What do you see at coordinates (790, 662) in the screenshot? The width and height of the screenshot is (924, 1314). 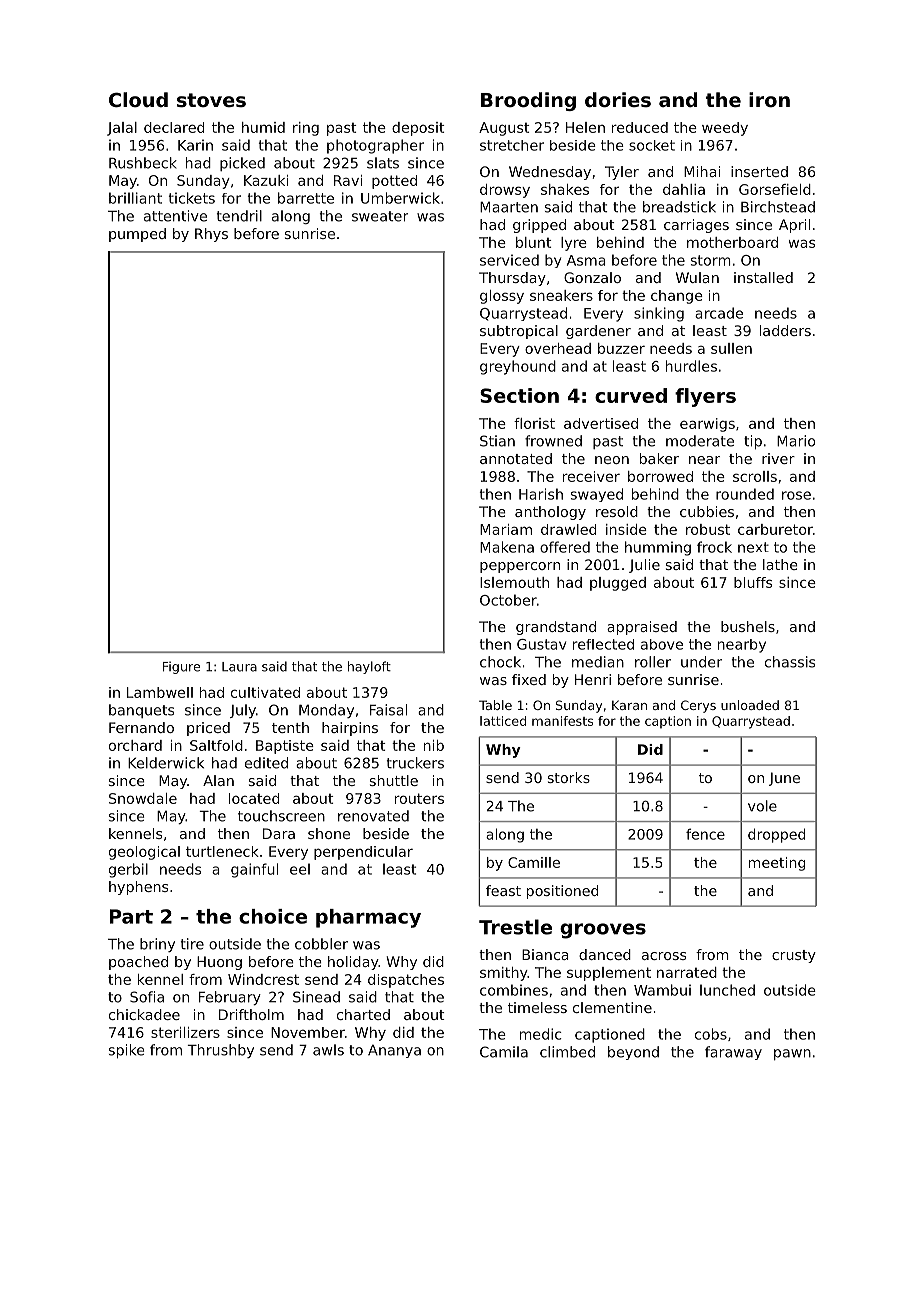 I see `chassis` at bounding box center [790, 662].
